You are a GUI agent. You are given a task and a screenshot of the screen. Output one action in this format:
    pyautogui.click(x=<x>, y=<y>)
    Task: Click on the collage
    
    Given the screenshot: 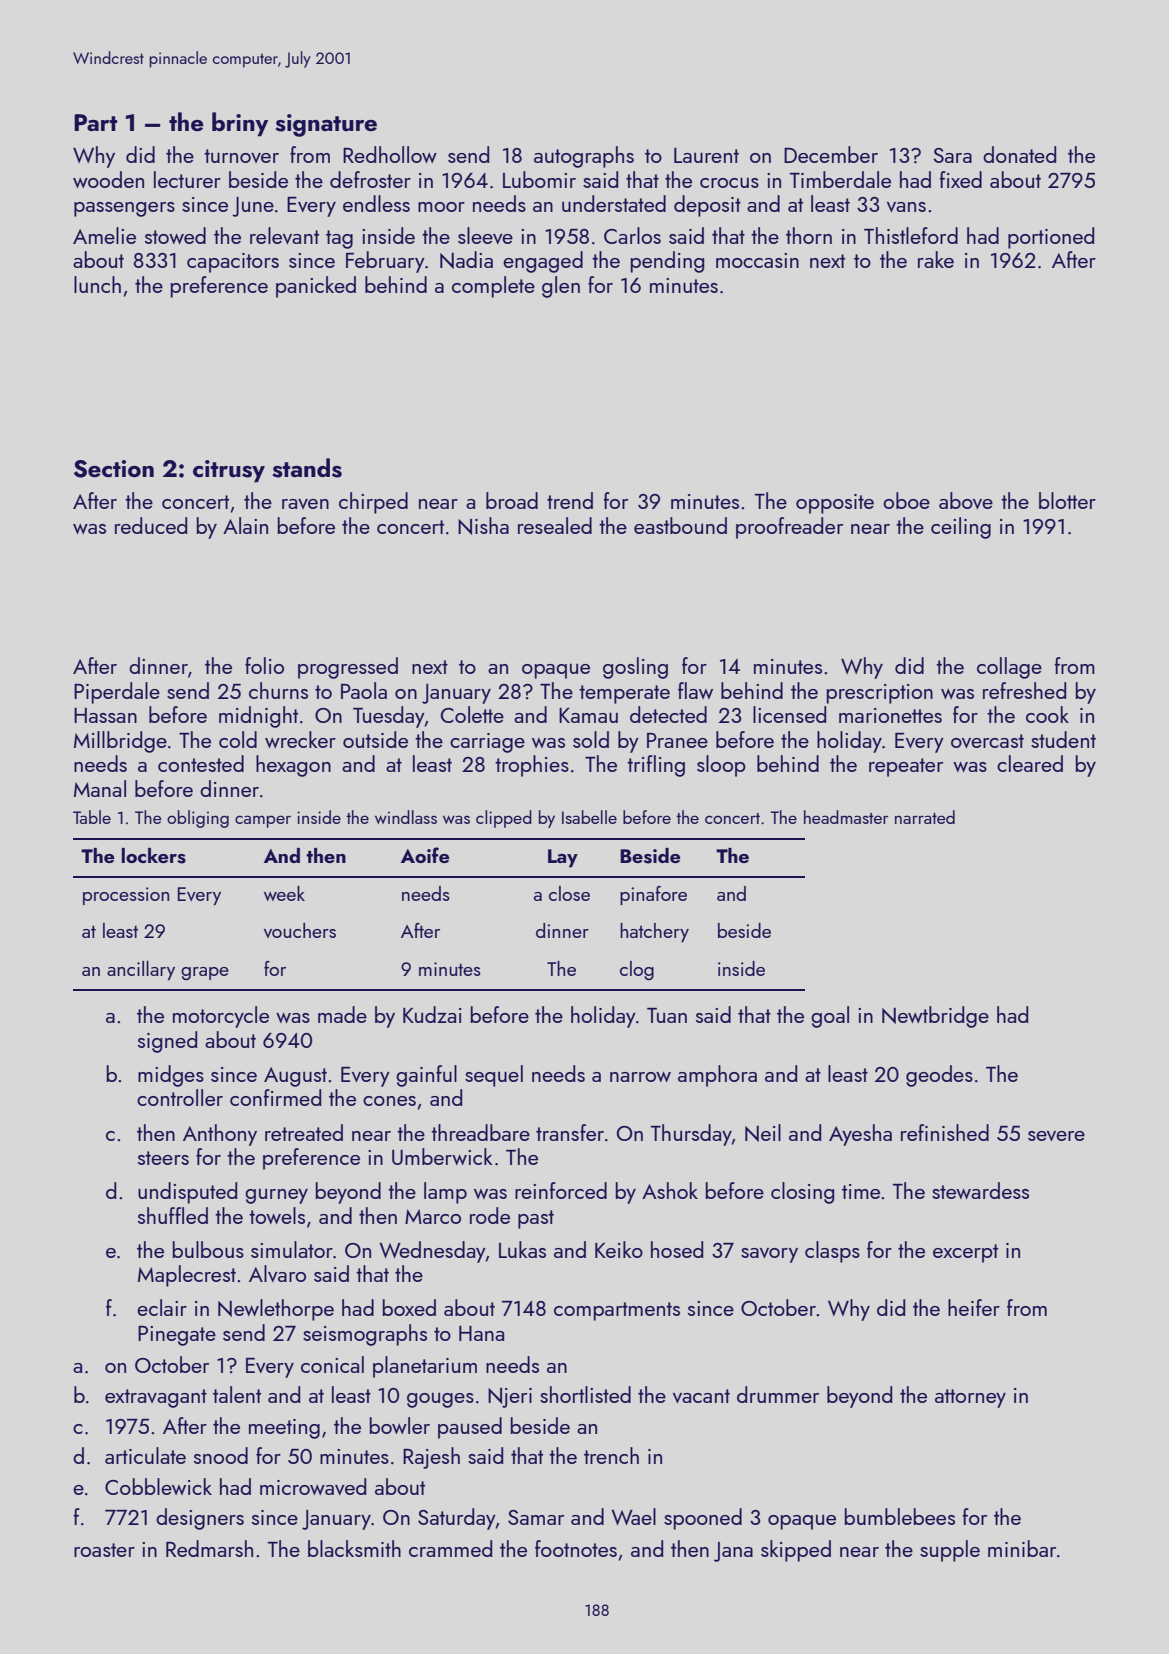 What is the action you would take?
    pyautogui.click(x=1009, y=668)
